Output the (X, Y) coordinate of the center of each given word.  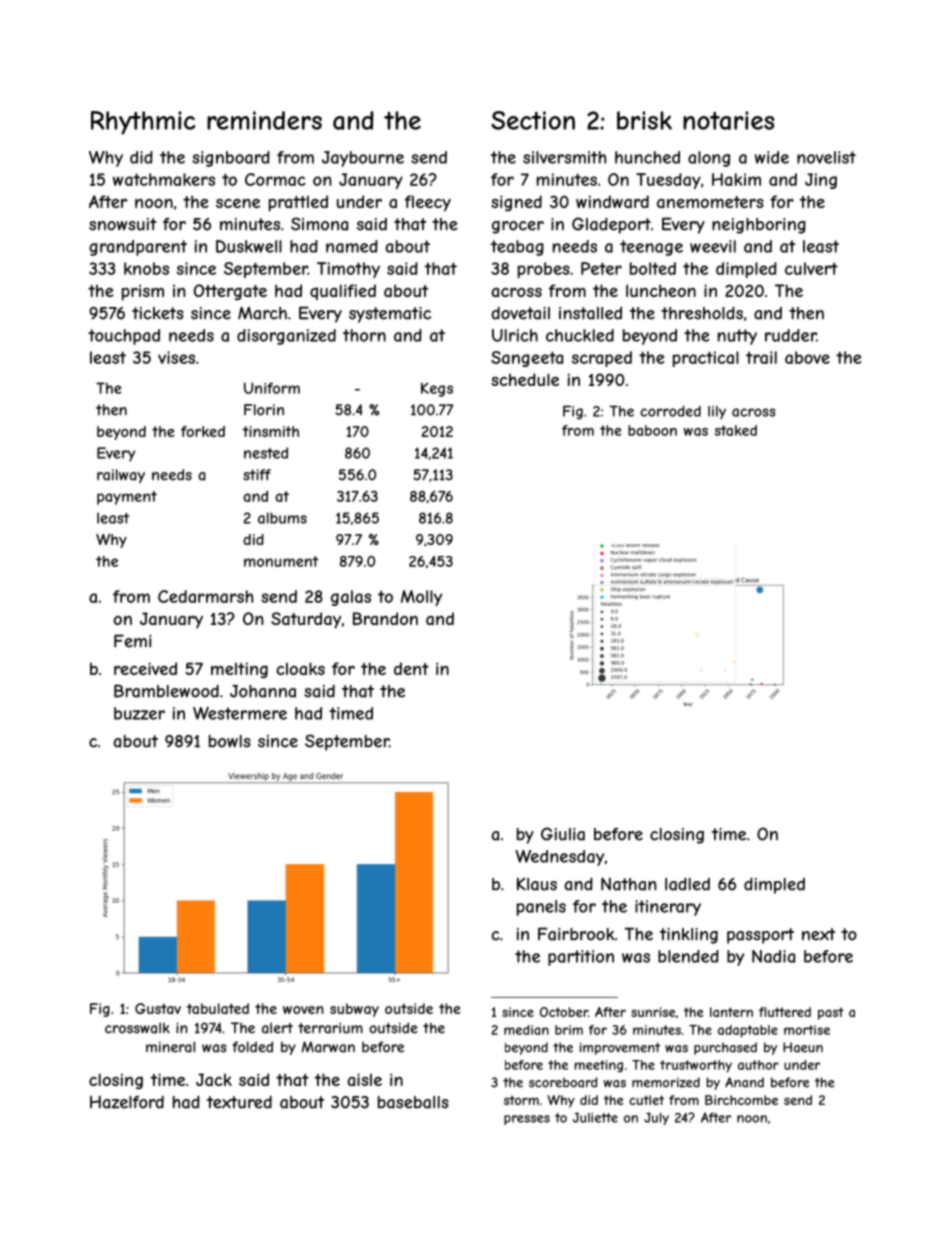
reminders (264, 120)
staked (736, 430)
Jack (214, 1079)
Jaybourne (363, 159)
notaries (728, 120)
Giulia (563, 834)
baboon (652, 430)
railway (121, 476)
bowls (230, 741)
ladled (687, 884)
